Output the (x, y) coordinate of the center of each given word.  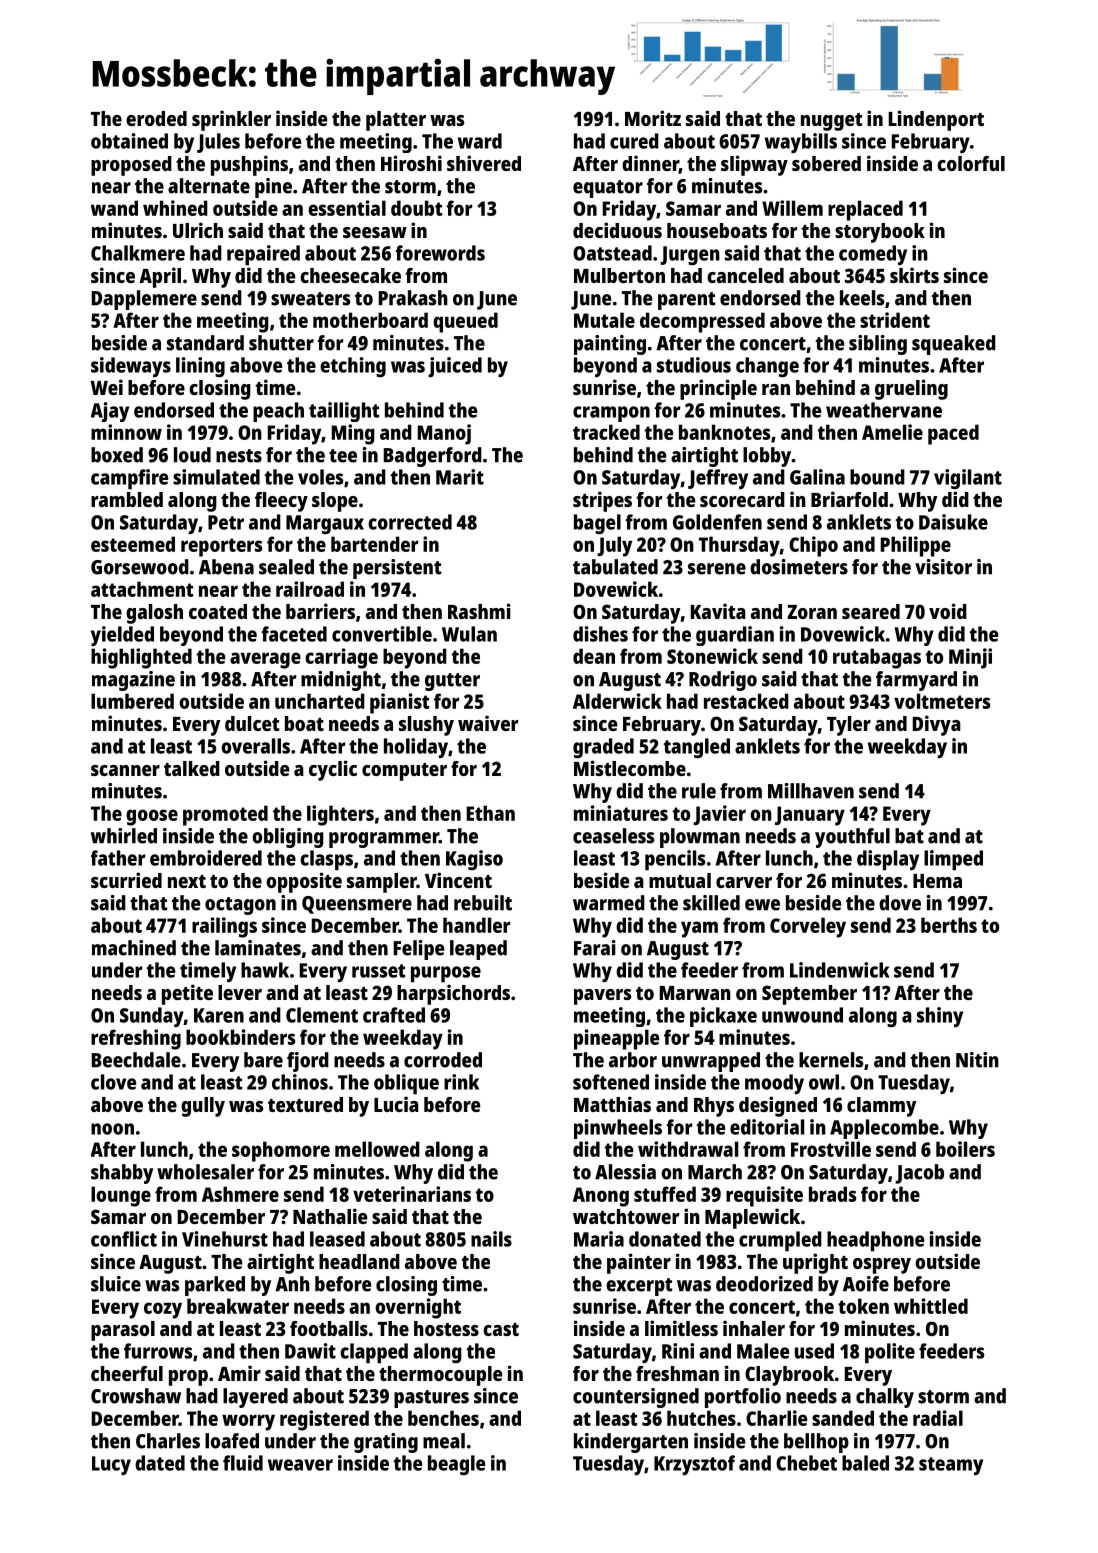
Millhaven (811, 791)
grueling (911, 389)
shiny (940, 1017)
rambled (127, 499)
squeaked (954, 345)
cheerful (127, 1373)
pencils (675, 860)
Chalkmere (138, 253)
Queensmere (357, 905)
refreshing (136, 1039)
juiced (455, 367)
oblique (406, 1084)
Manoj (444, 434)
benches (443, 1418)
